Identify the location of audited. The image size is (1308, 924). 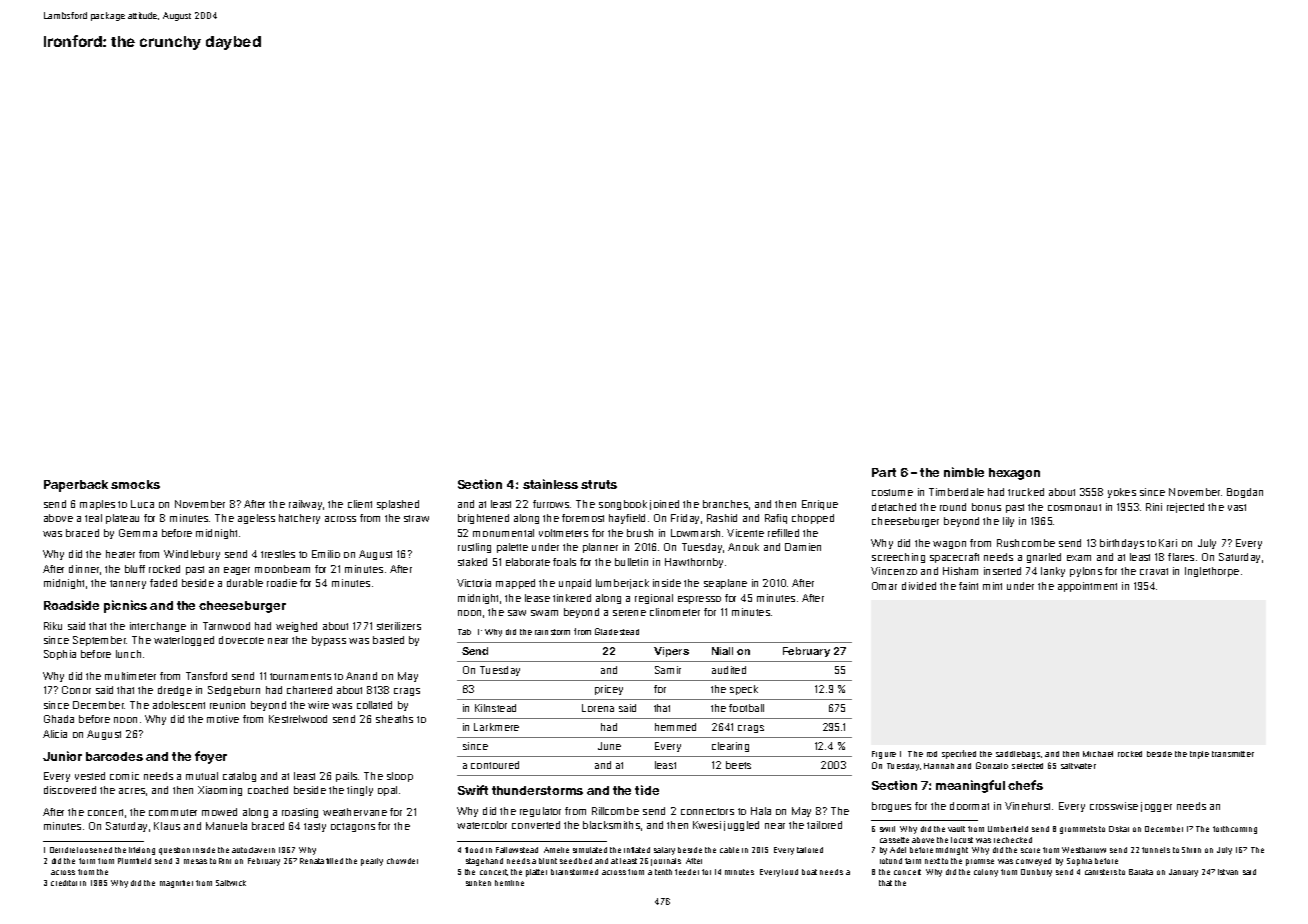
(729, 670).
